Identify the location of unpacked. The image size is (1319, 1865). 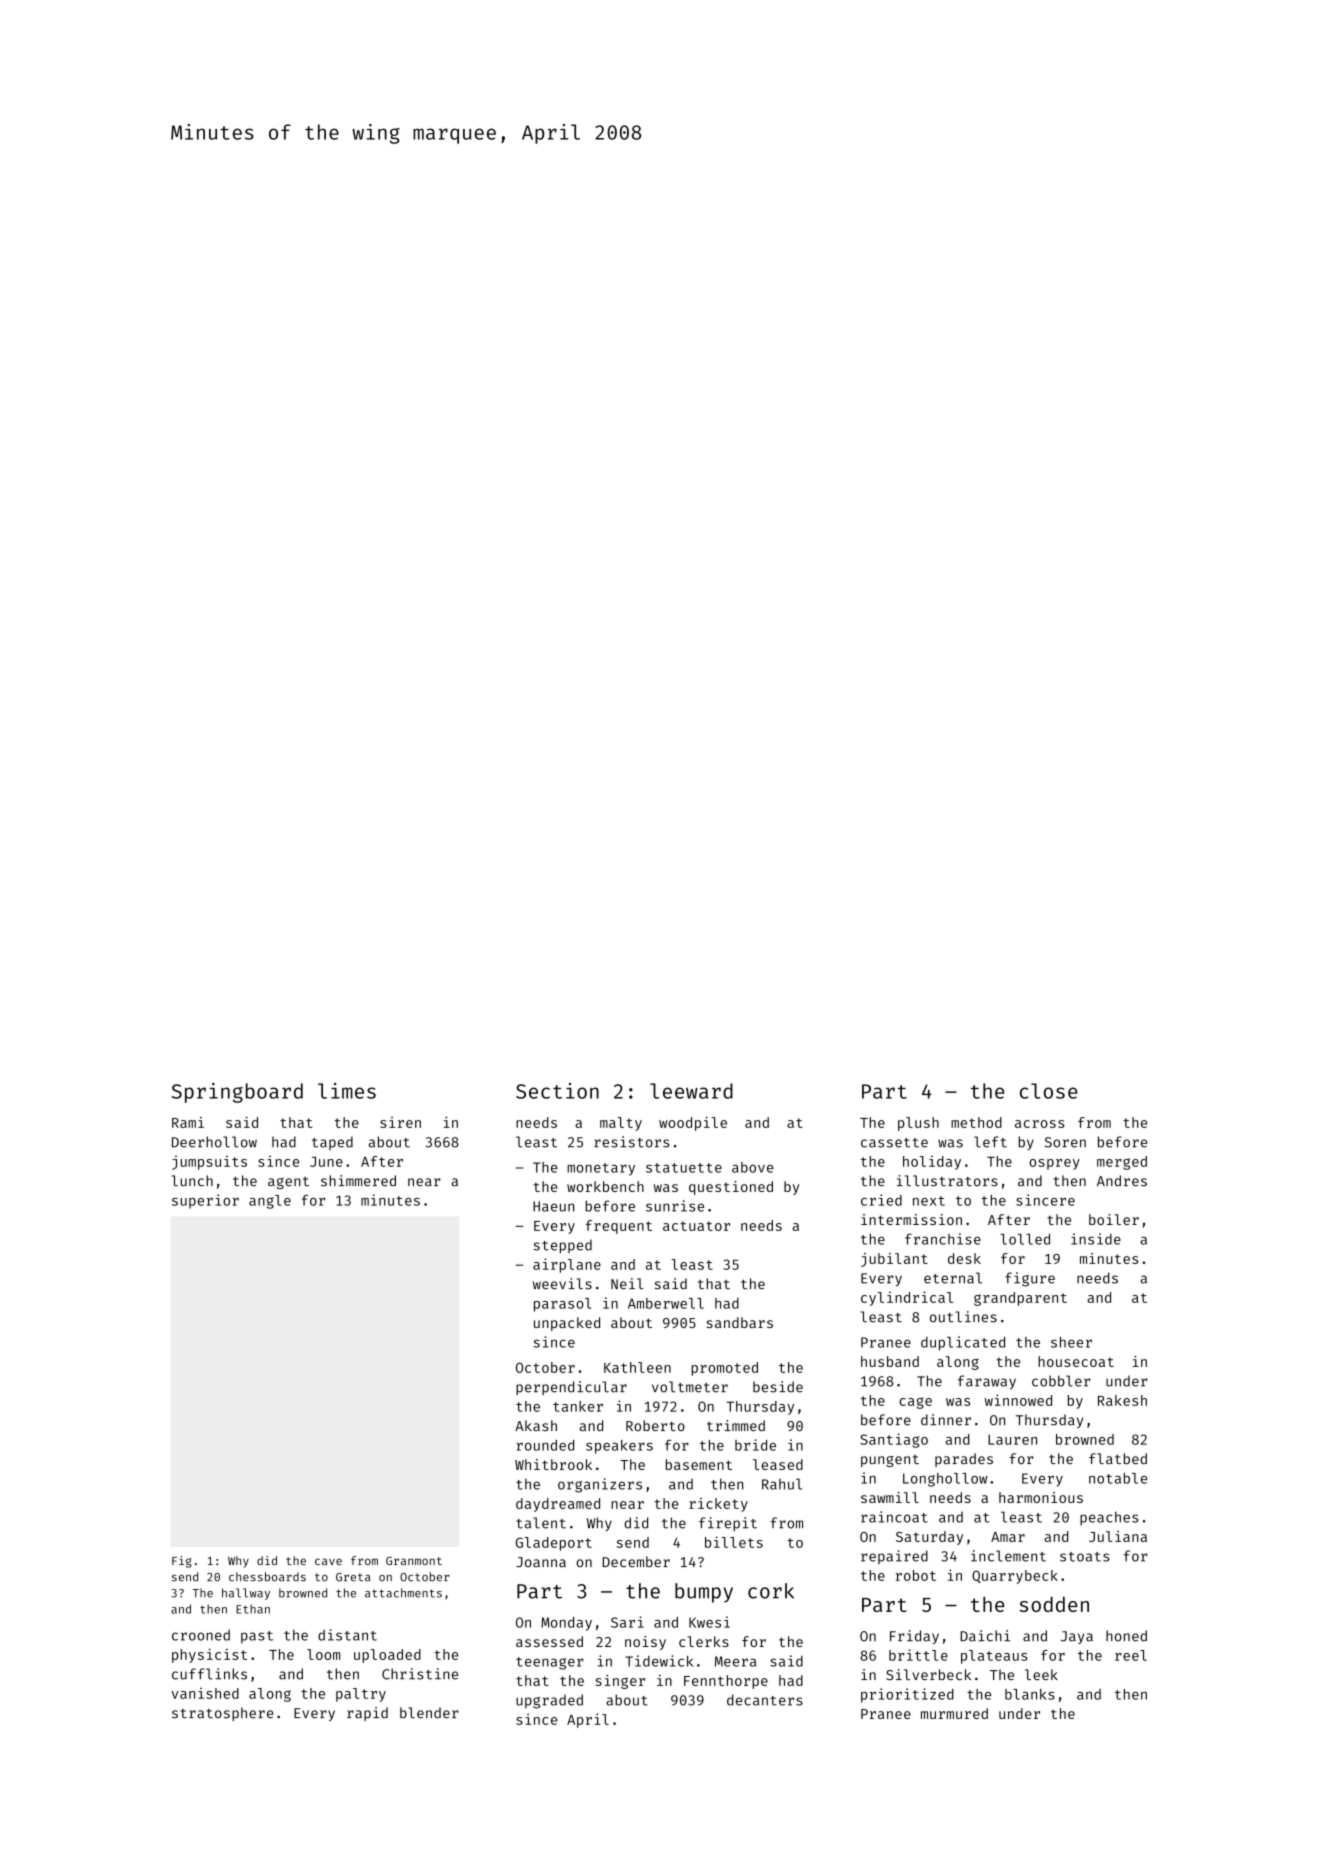
(567, 1324).
